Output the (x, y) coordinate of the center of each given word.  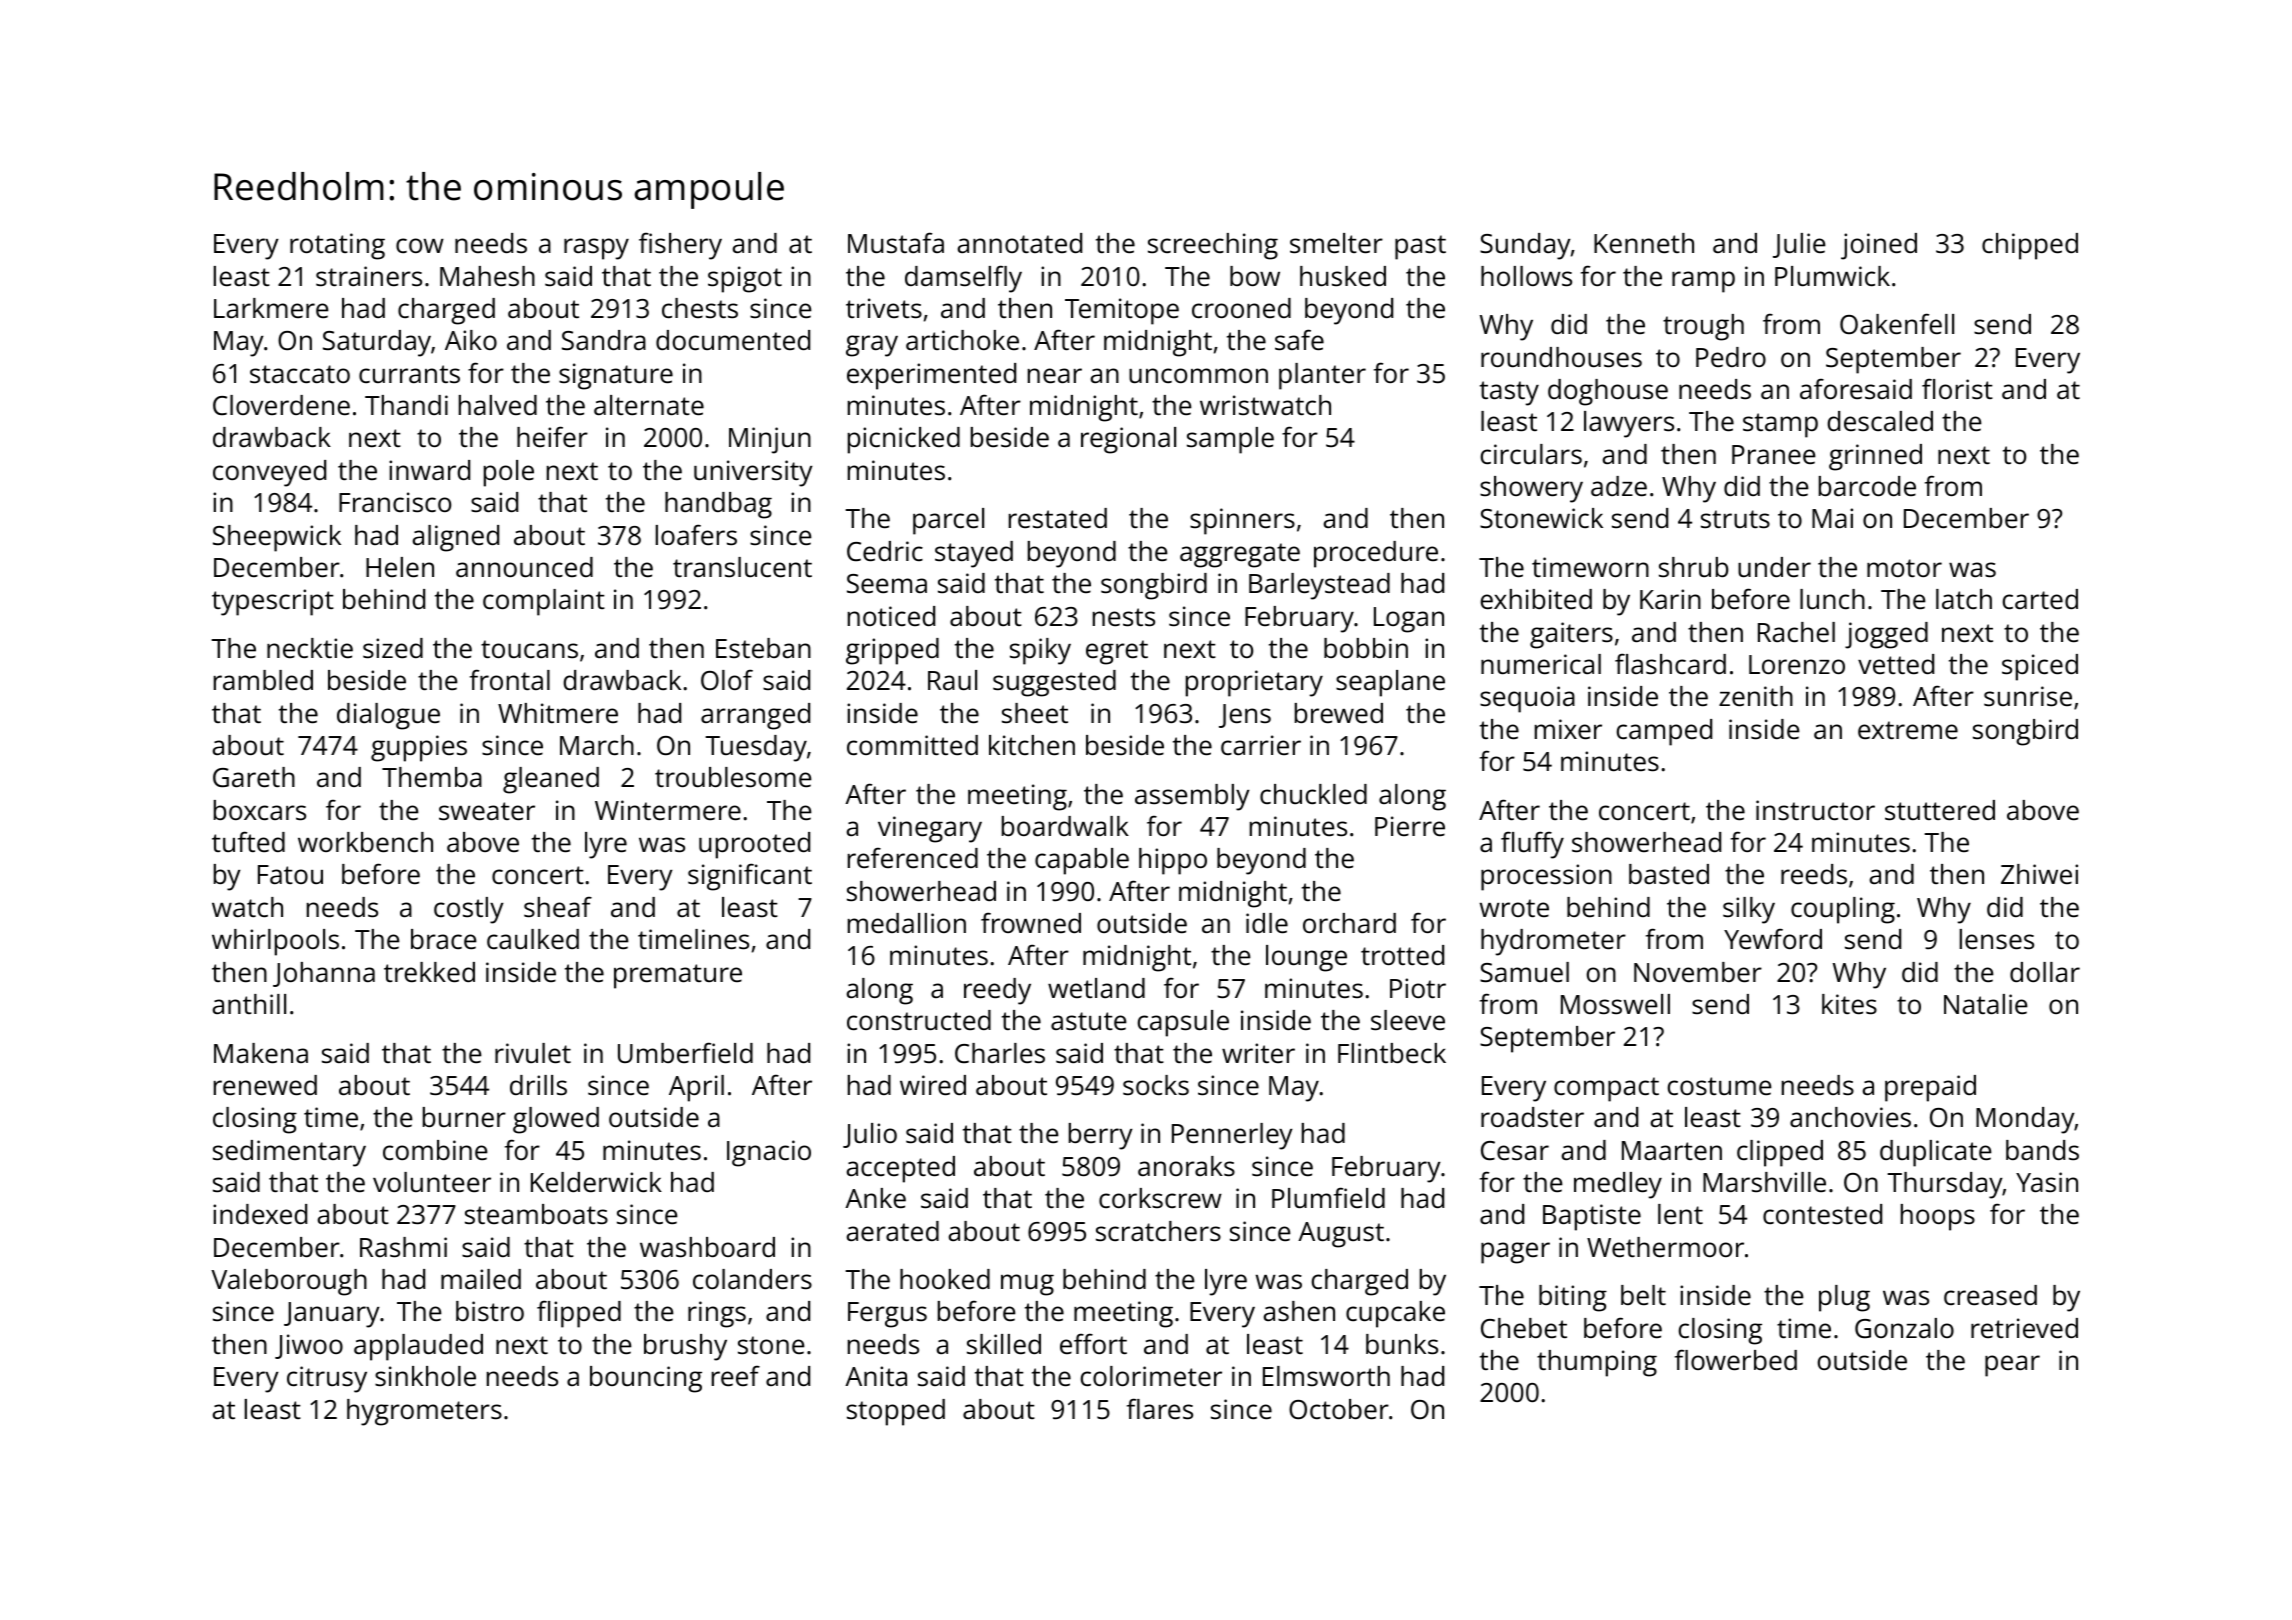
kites (1849, 1004)
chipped (2030, 246)
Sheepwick (277, 538)
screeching (1213, 246)
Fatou (290, 874)
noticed (891, 616)
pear (2012, 1366)
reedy (997, 991)
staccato (300, 374)
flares (1160, 1409)
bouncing (646, 1379)
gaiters (1571, 635)
